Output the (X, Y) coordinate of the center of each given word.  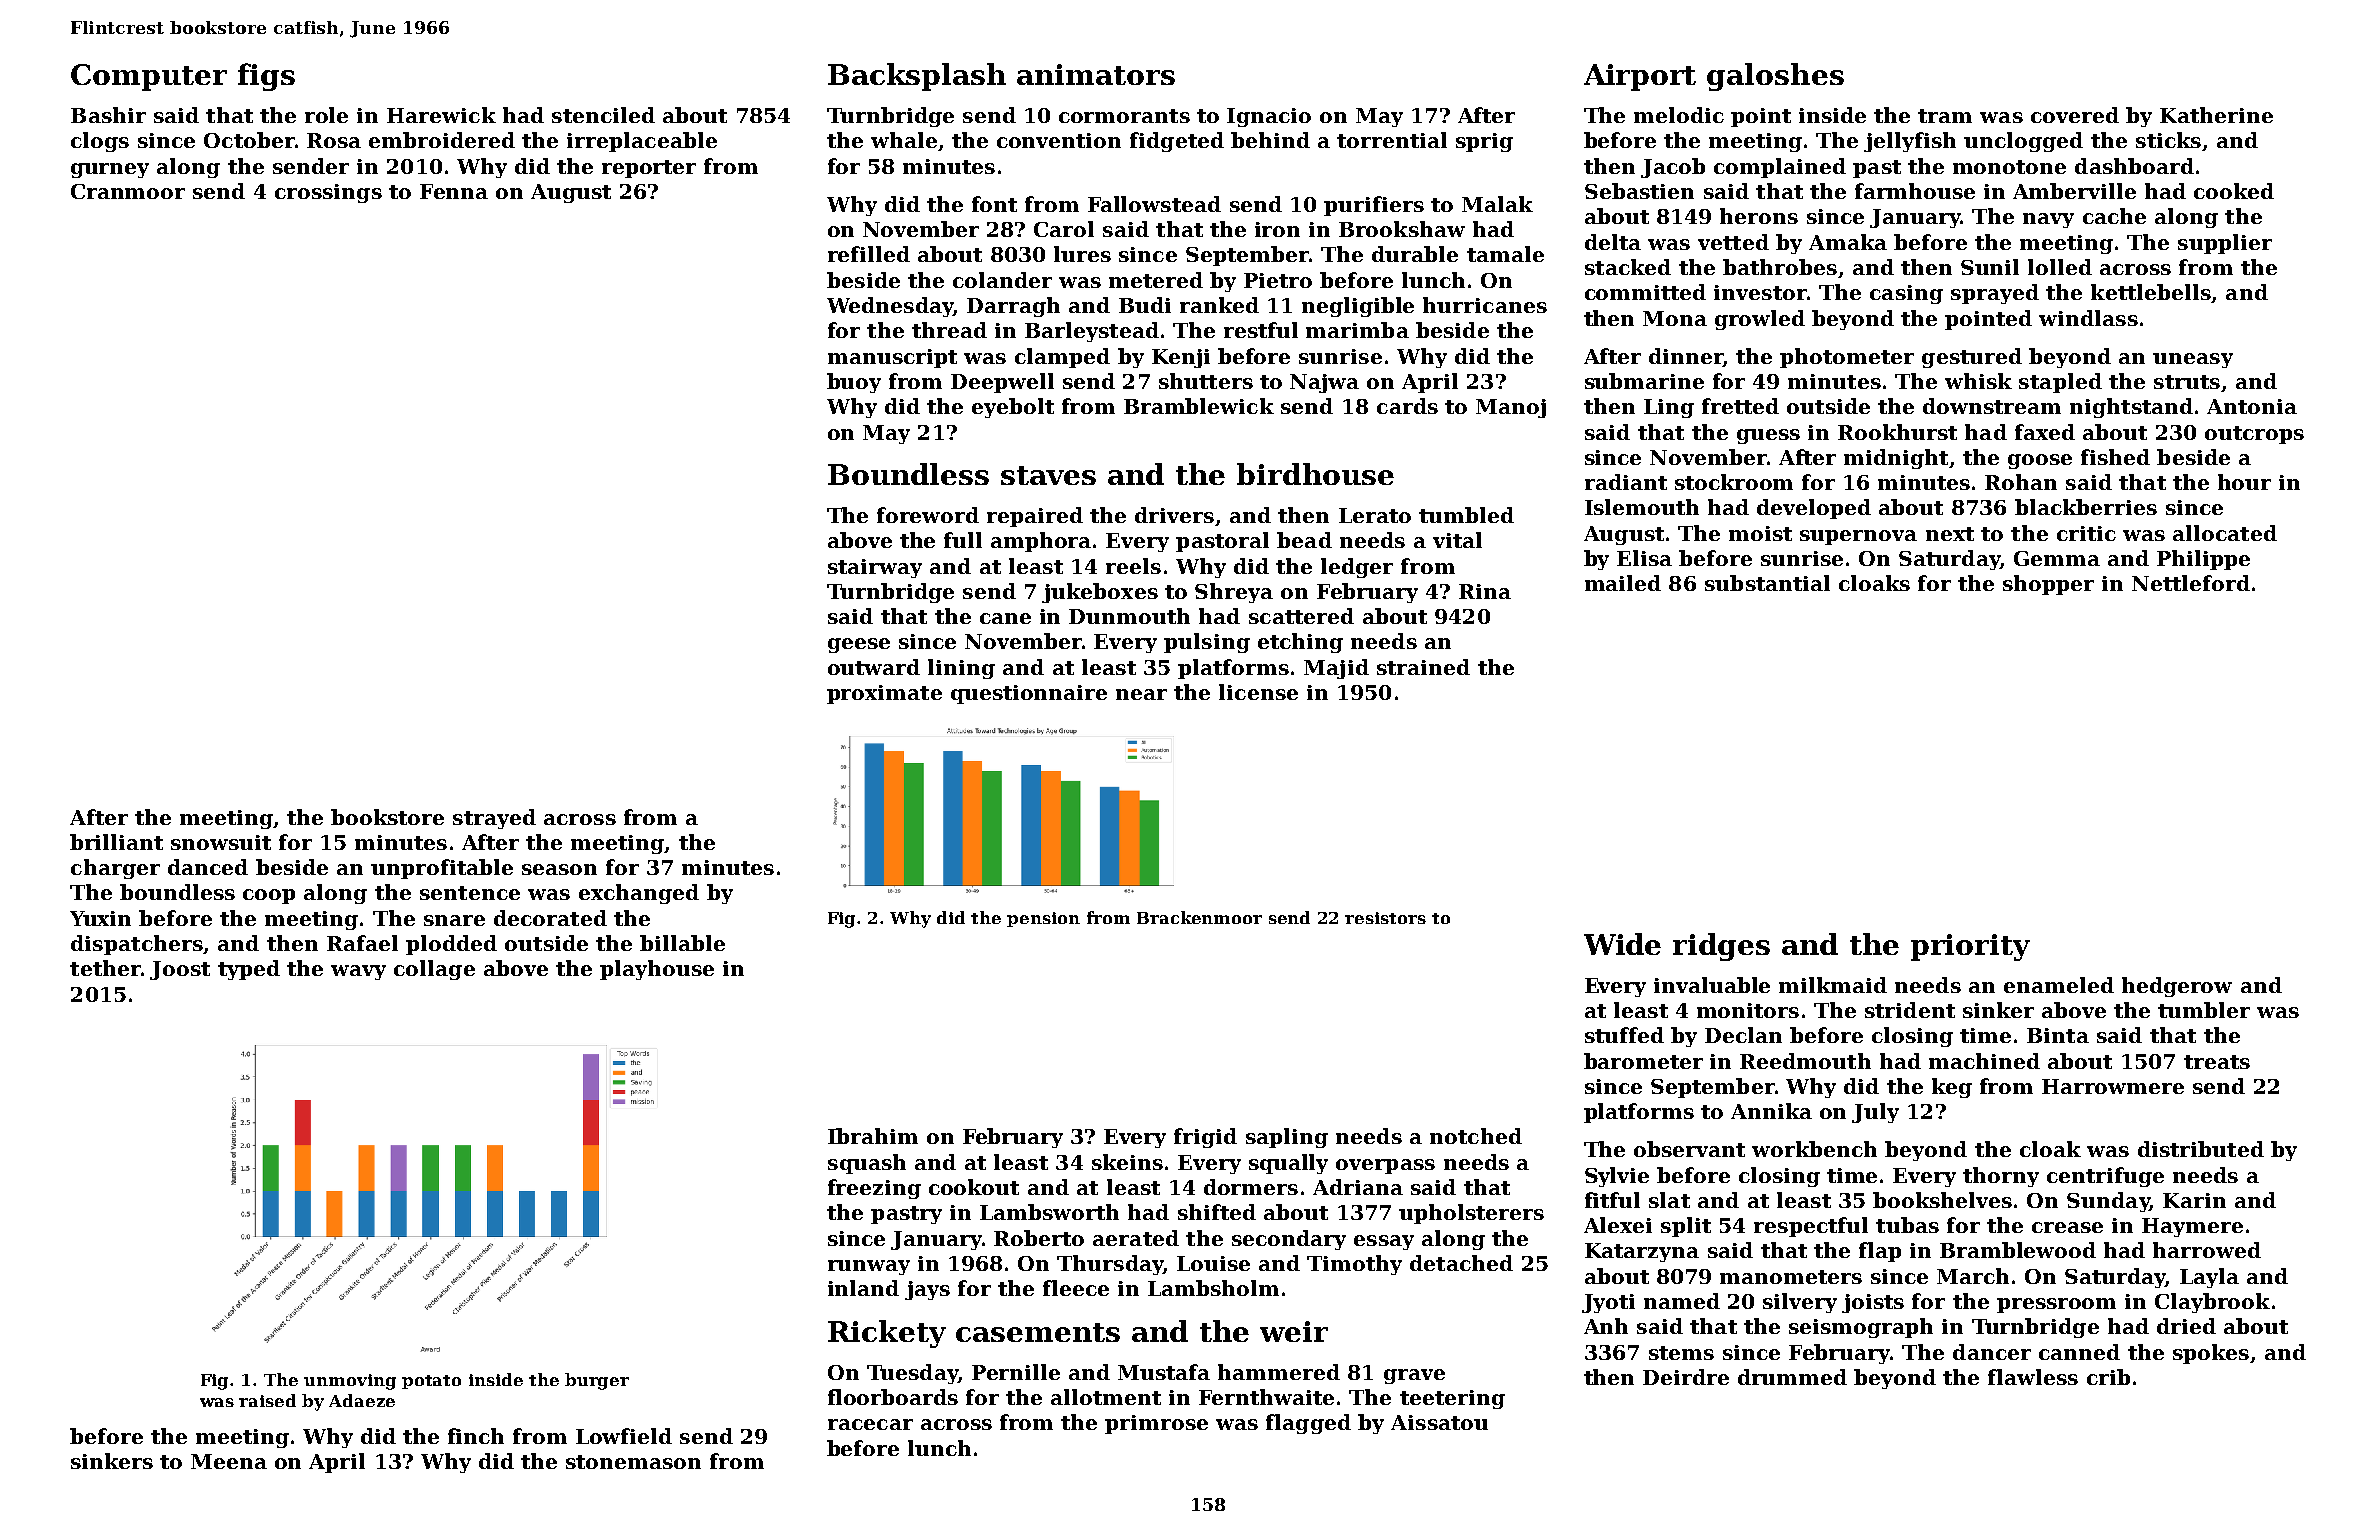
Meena (229, 1461)
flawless (2033, 1377)
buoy (854, 383)
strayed (494, 819)
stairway (875, 568)
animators (1096, 74)
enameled (2059, 985)
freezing (874, 1189)
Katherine (2216, 115)
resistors (1385, 918)
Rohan (2021, 482)
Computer (149, 77)
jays (927, 1290)
